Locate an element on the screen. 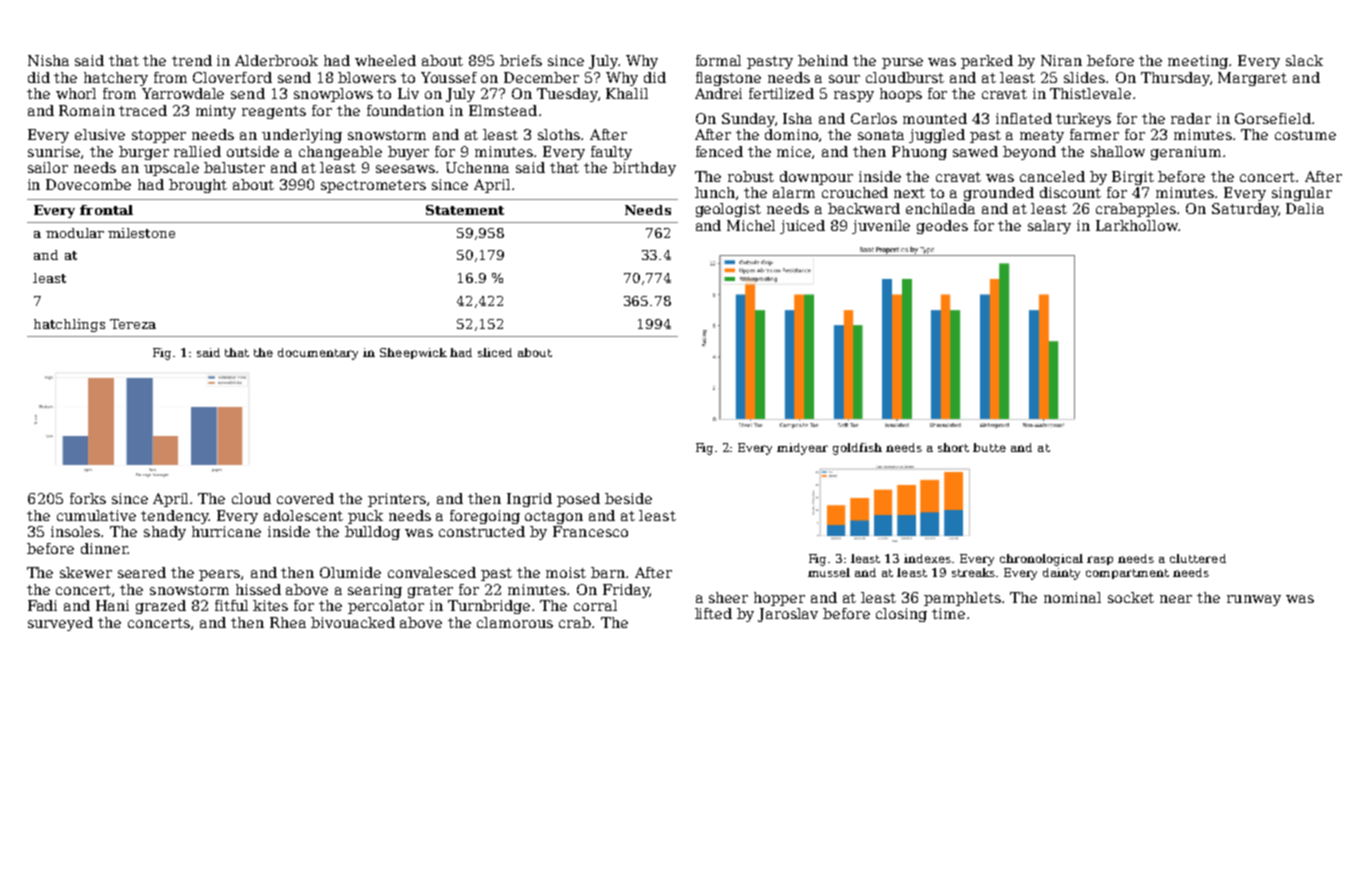 The width and height of the screenshot is (1372, 887). costume is located at coordinates (1305, 135).
